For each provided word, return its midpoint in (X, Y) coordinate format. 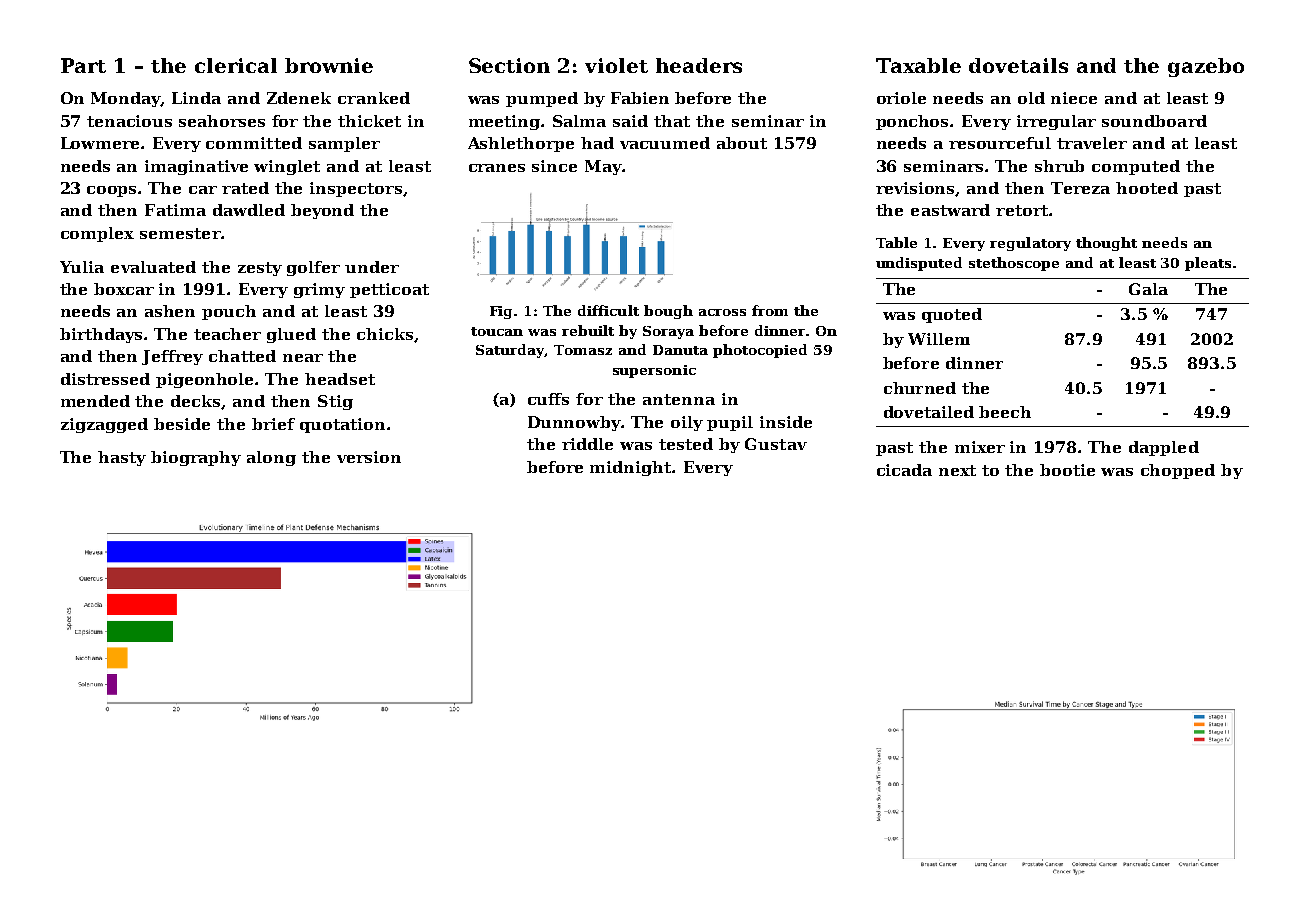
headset (340, 379)
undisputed (919, 264)
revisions (916, 189)
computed (1136, 167)
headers (699, 65)
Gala (1148, 289)
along (271, 458)
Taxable (918, 65)
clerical (236, 65)
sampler (344, 144)
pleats (1208, 264)
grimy (319, 290)
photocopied (760, 351)
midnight (630, 468)
